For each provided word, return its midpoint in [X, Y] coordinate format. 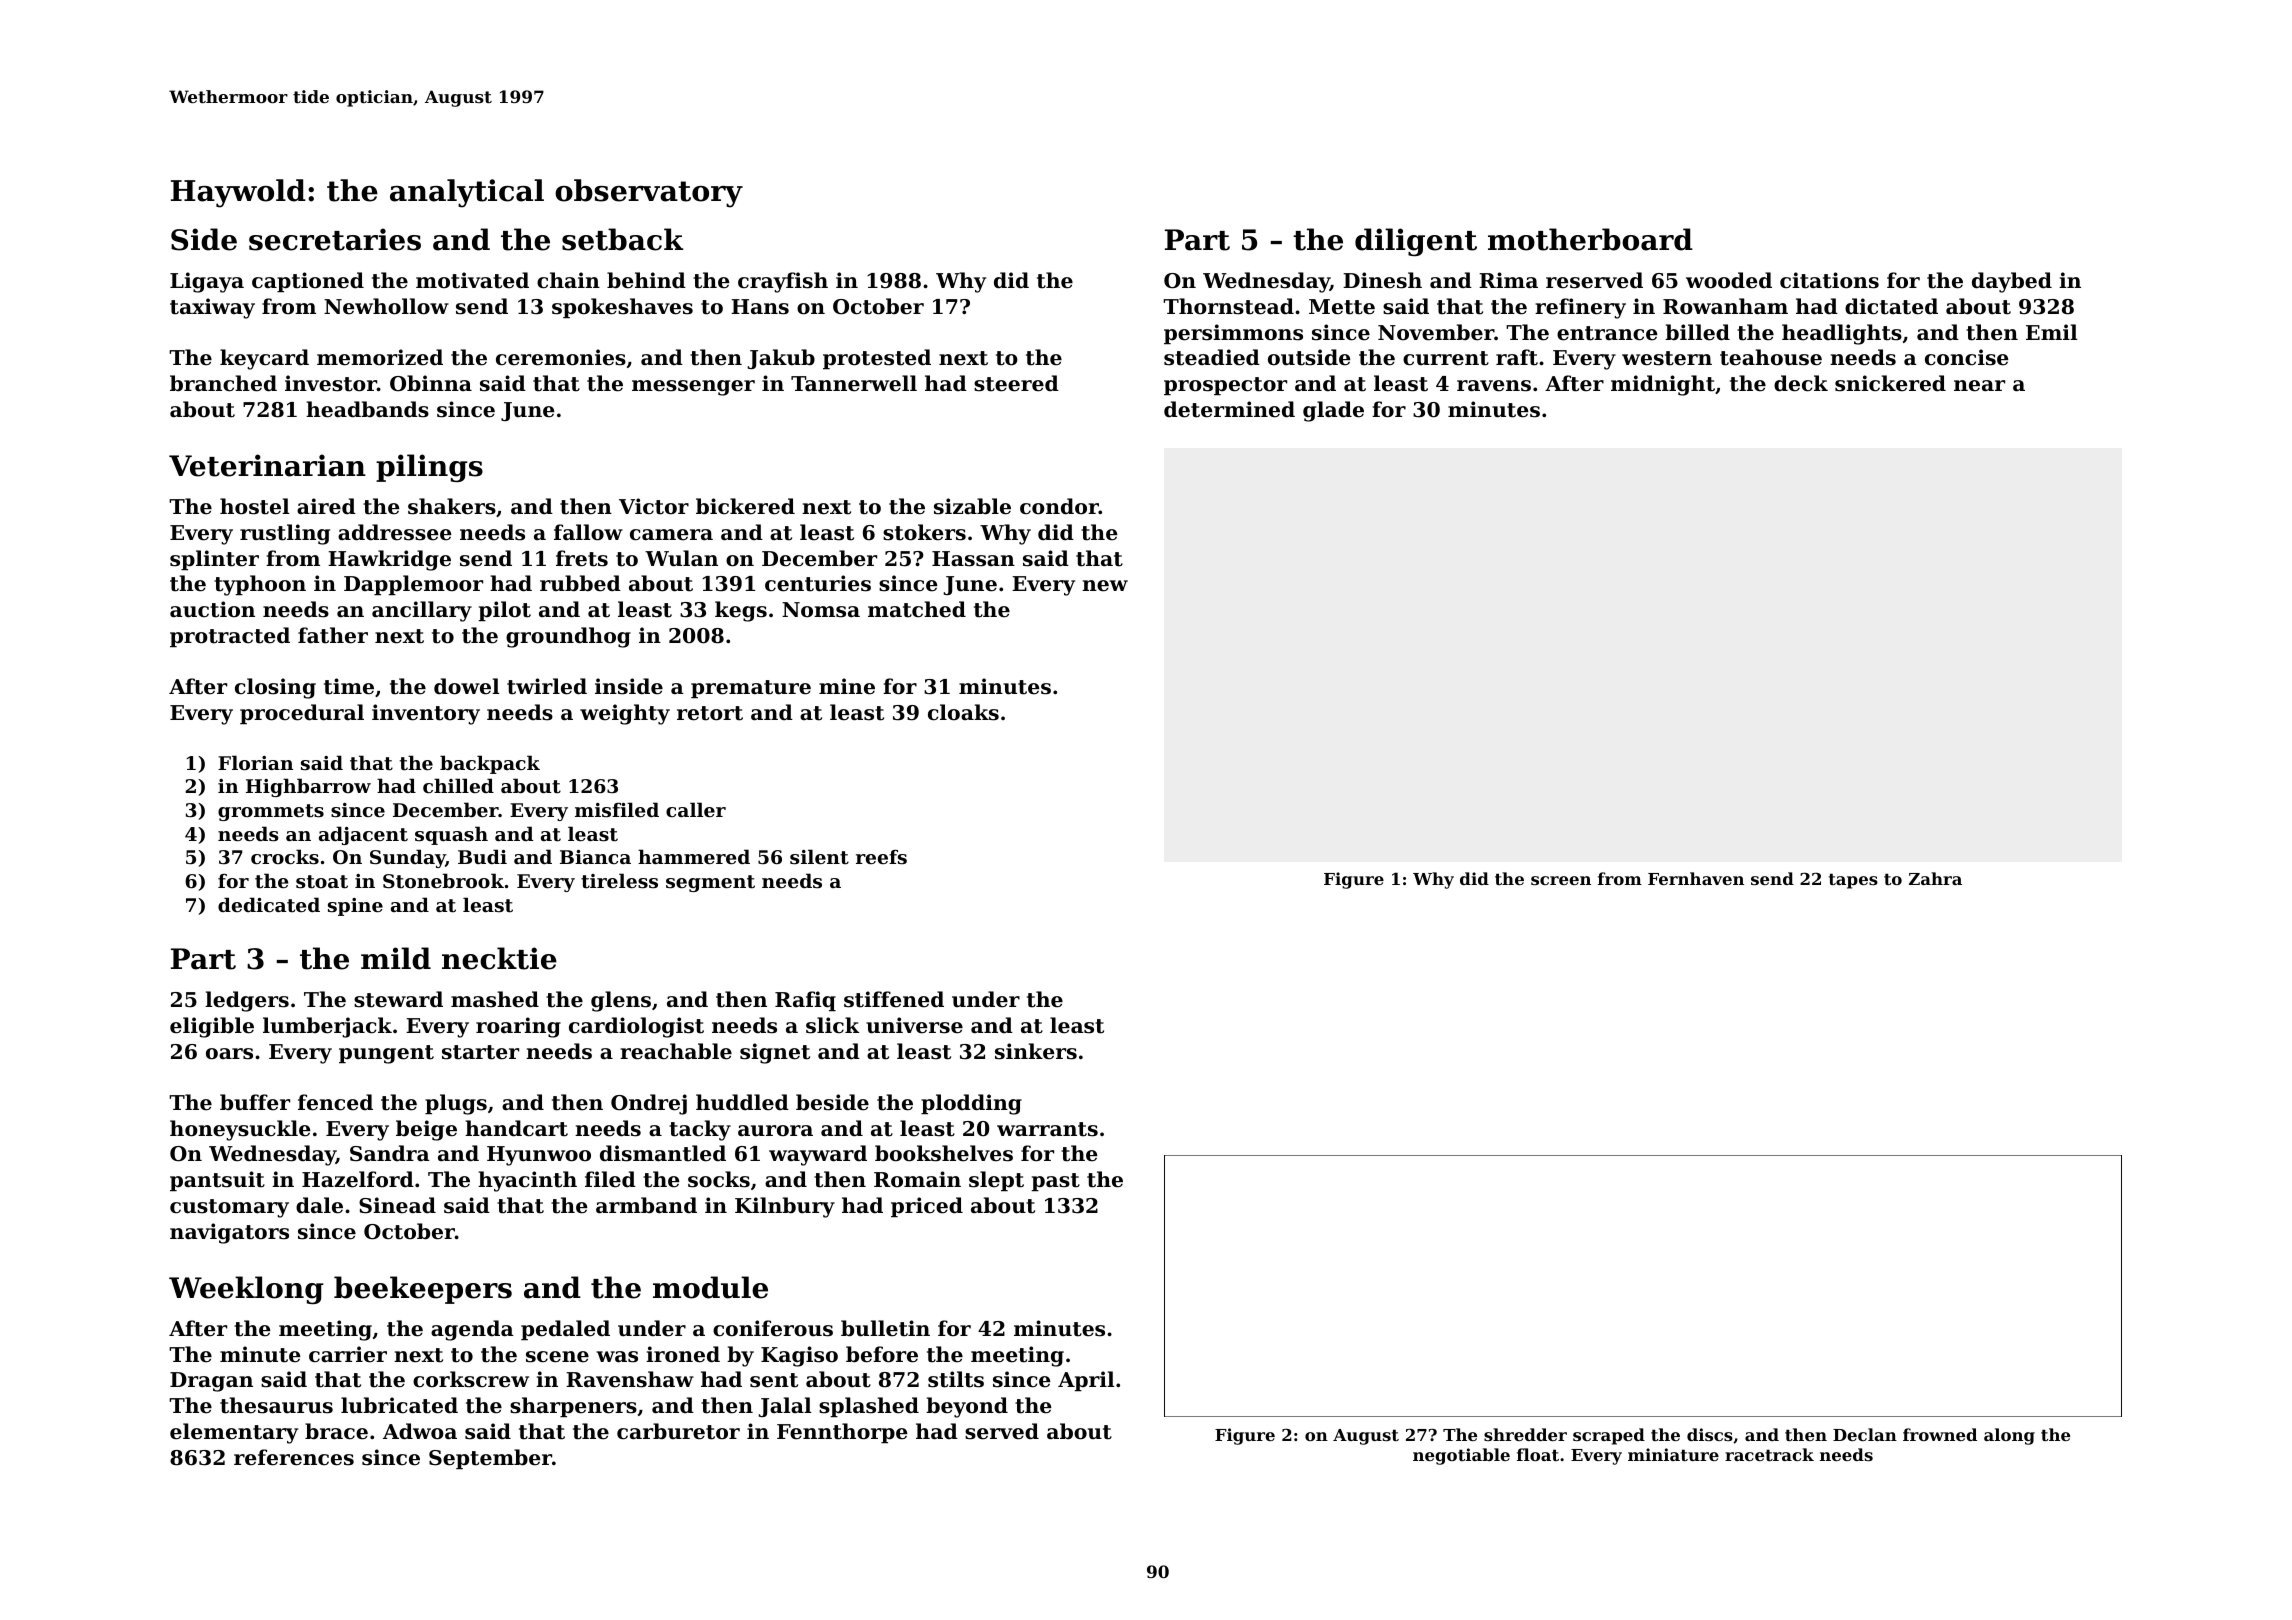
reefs [881, 857]
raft [1517, 357]
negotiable [1461, 1456]
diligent [1416, 242]
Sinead [397, 1205]
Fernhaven [1696, 878]
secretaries [335, 239]
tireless [619, 881]
